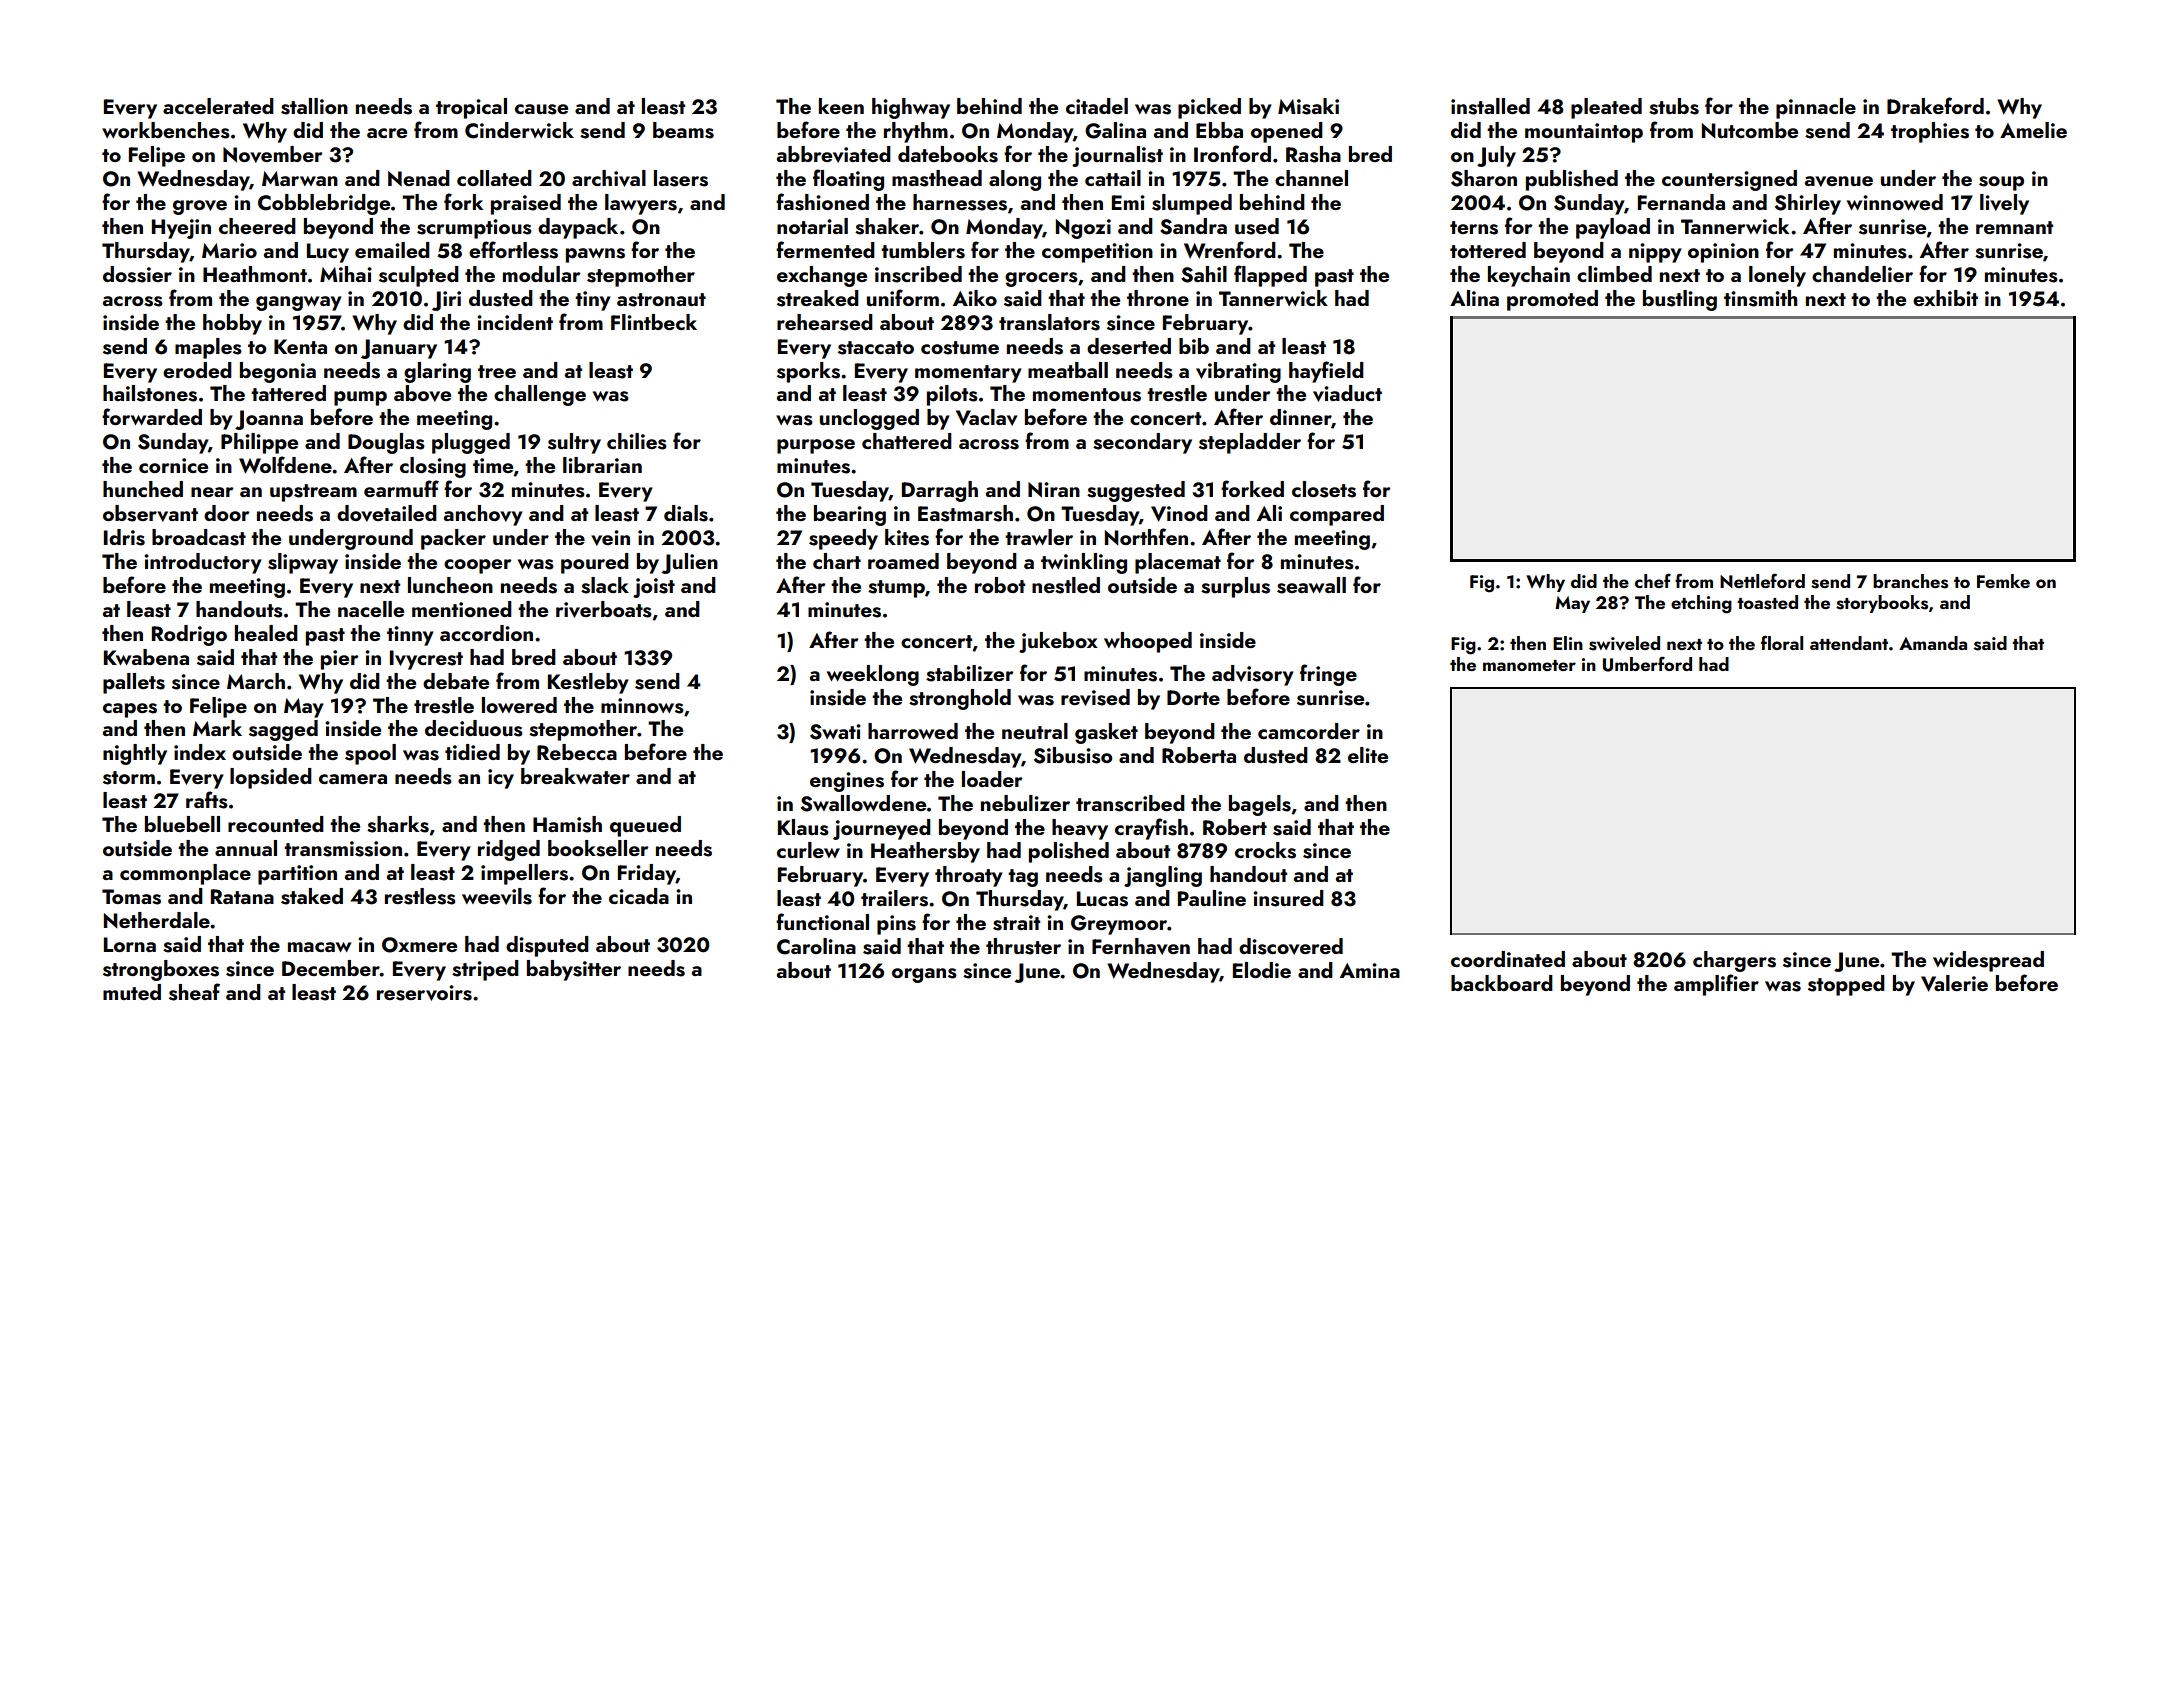 The height and width of the screenshot is (1683, 2178). Describe the element at coordinates (541, 109) in the screenshot. I see `cause` at that location.
